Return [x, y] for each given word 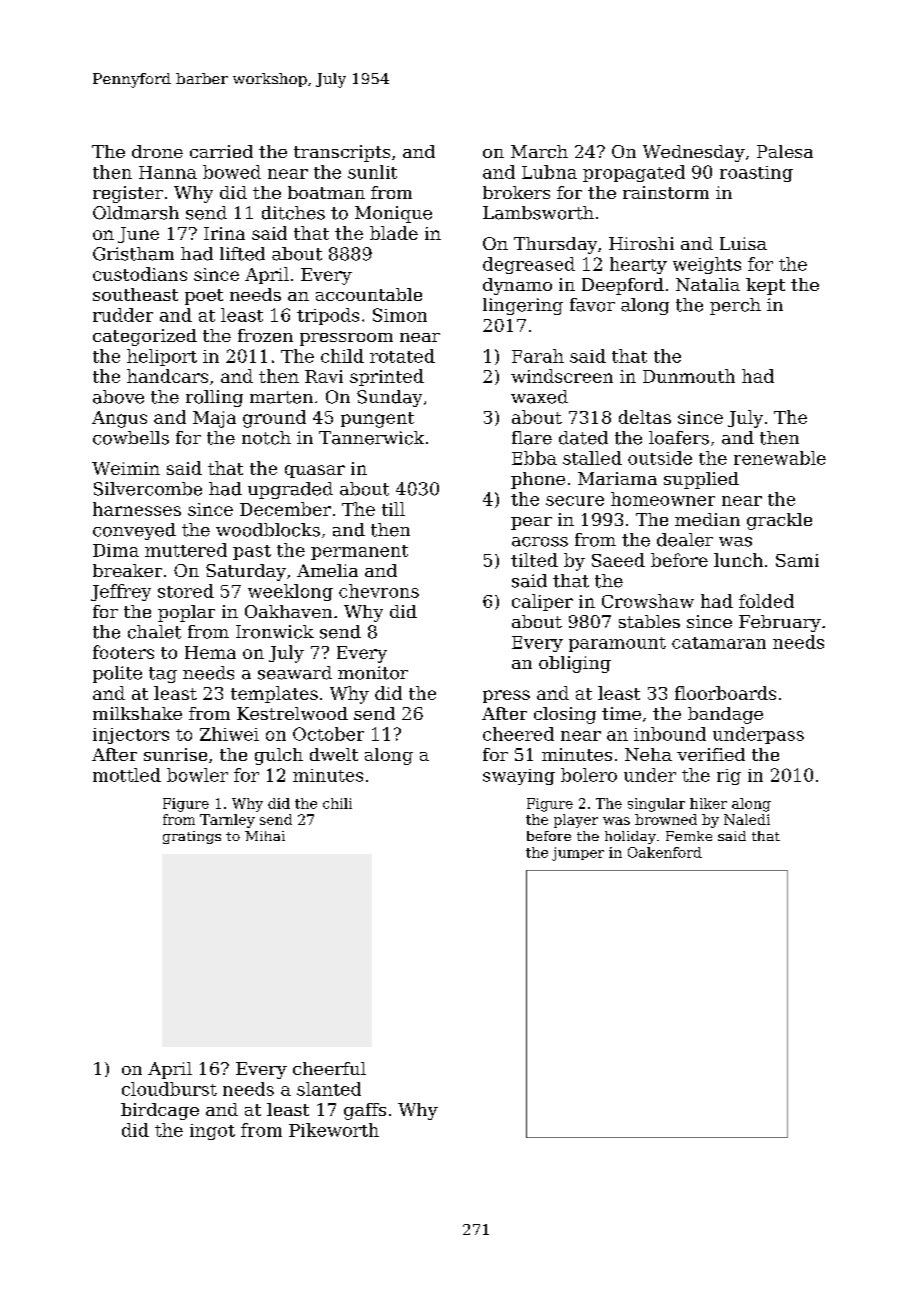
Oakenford [665, 852]
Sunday [389, 398]
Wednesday [694, 153]
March [539, 151]
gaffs [365, 1111]
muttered [186, 550]
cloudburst [169, 1089]
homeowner [663, 499]
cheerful [329, 1068]
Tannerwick [371, 438]
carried [221, 151]
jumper [578, 854]
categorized [145, 337]
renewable [780, 458]
